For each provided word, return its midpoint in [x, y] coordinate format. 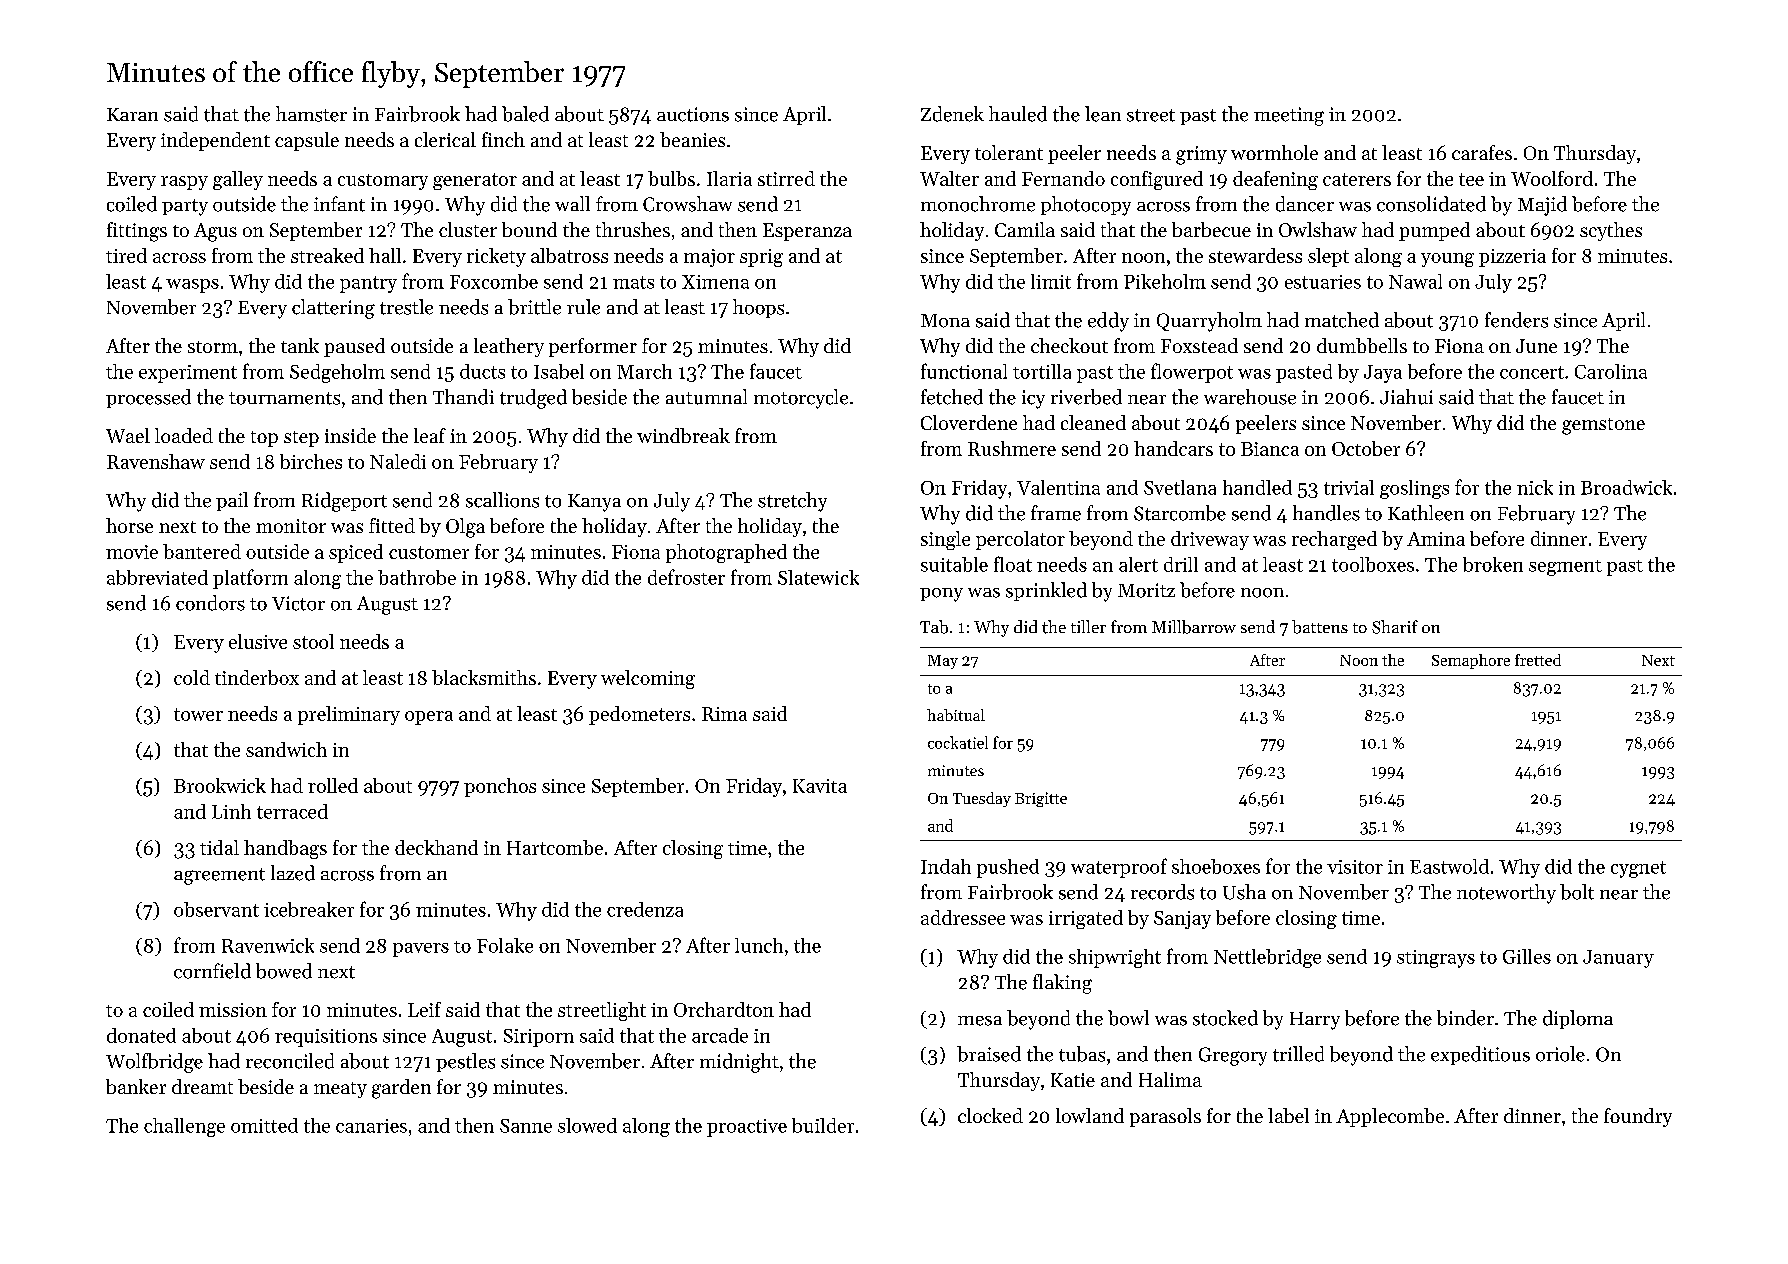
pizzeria [1512, 258]
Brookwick [220, 785]
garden [401, 1089]
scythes [1611, 231]
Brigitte [1041, 799]
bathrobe [417, 577]
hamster [311, 114]
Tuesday [982, 799]
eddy [1108, 322]
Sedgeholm [337, 373]
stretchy [792, 502]
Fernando [1063, 178]
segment [1565, 568]
